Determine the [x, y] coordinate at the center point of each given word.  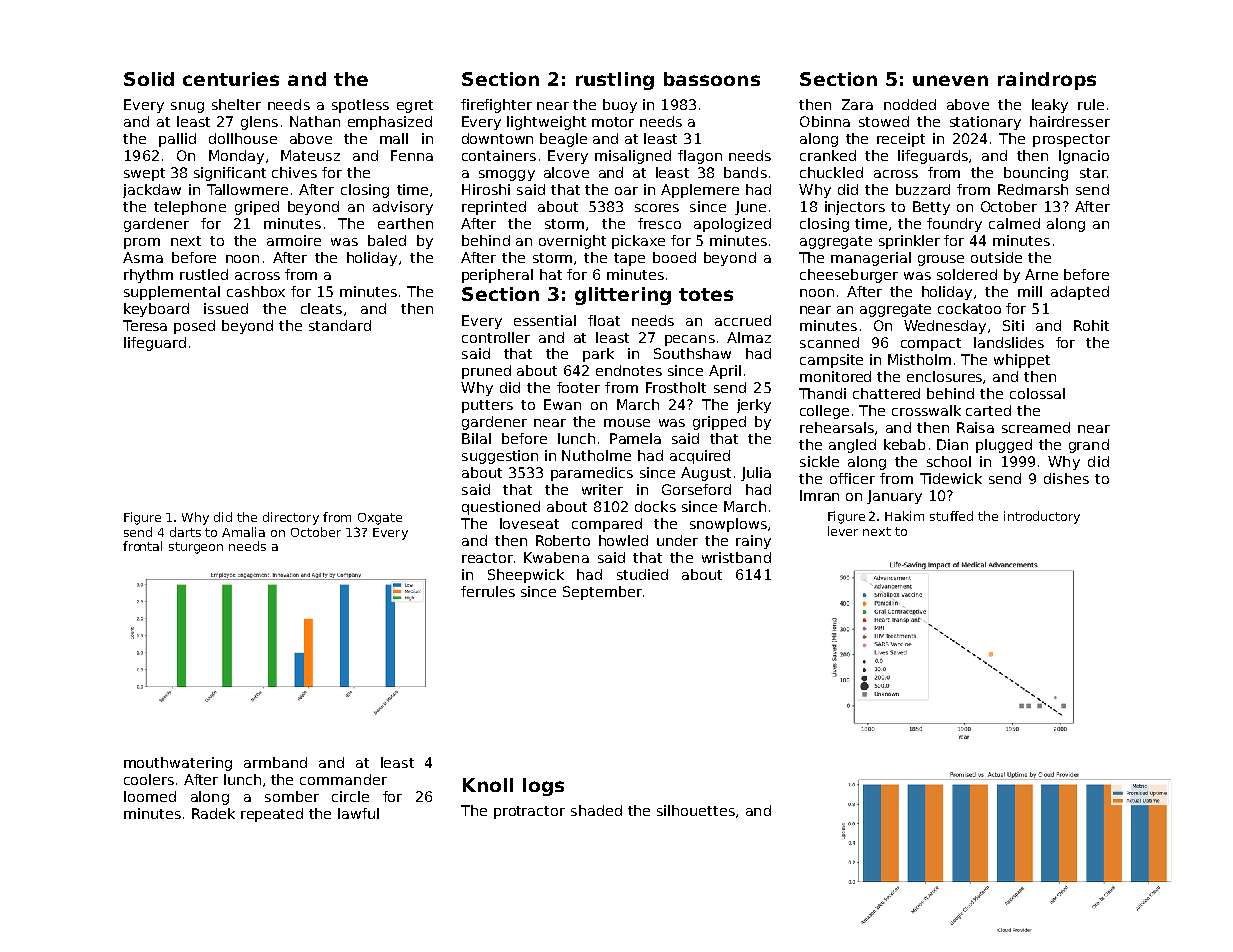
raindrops [1047, 81]
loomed [150, 796]
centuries [231, 79]
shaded [596, 810]
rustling [615, 81]
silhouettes [696, 810]
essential [545, 320]
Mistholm [919, 359]
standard [340, 325]
